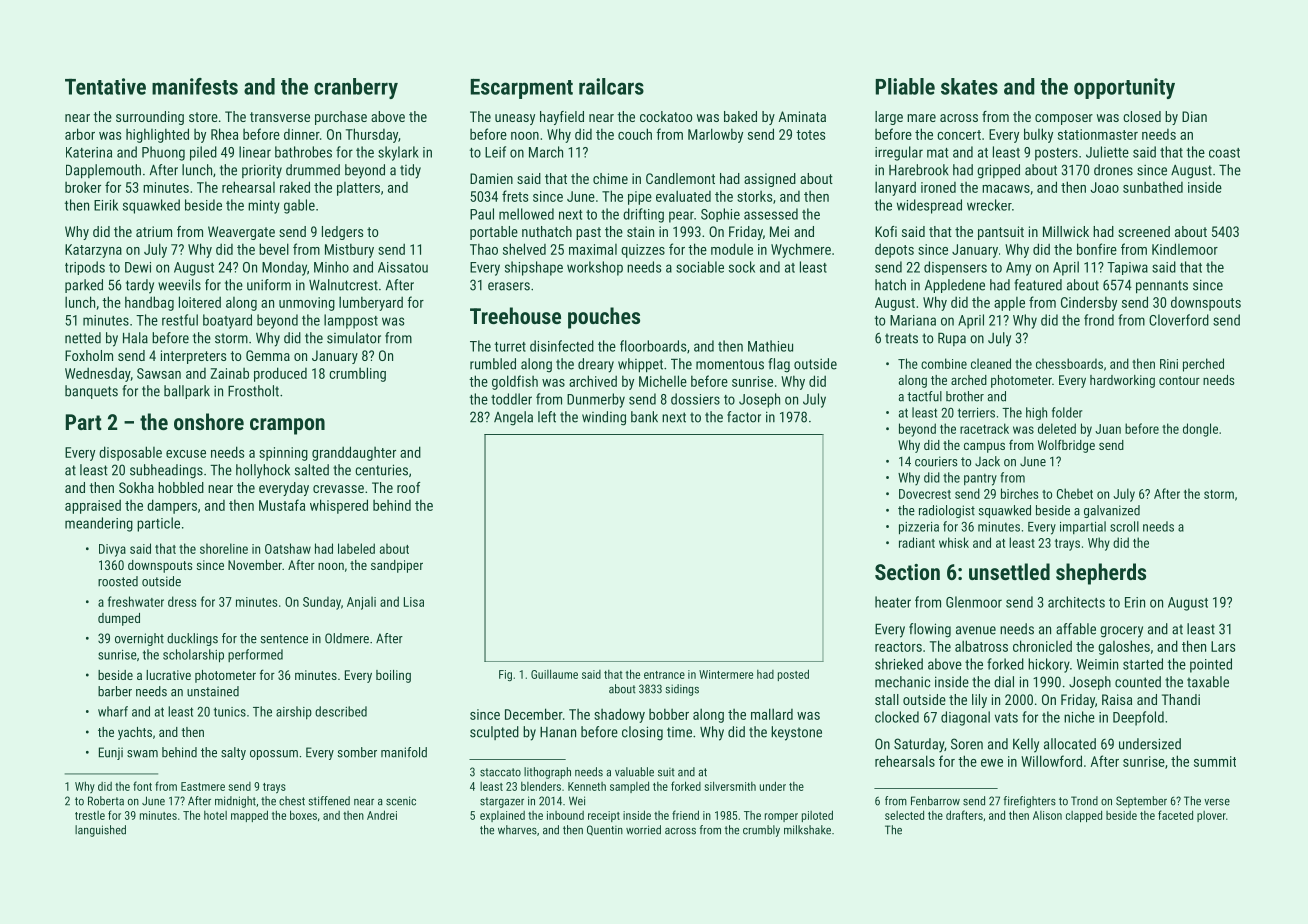  What do you see at coordinates (522, 89) in the document?
I see `Escarpment` at bounding box center [522, 89].
